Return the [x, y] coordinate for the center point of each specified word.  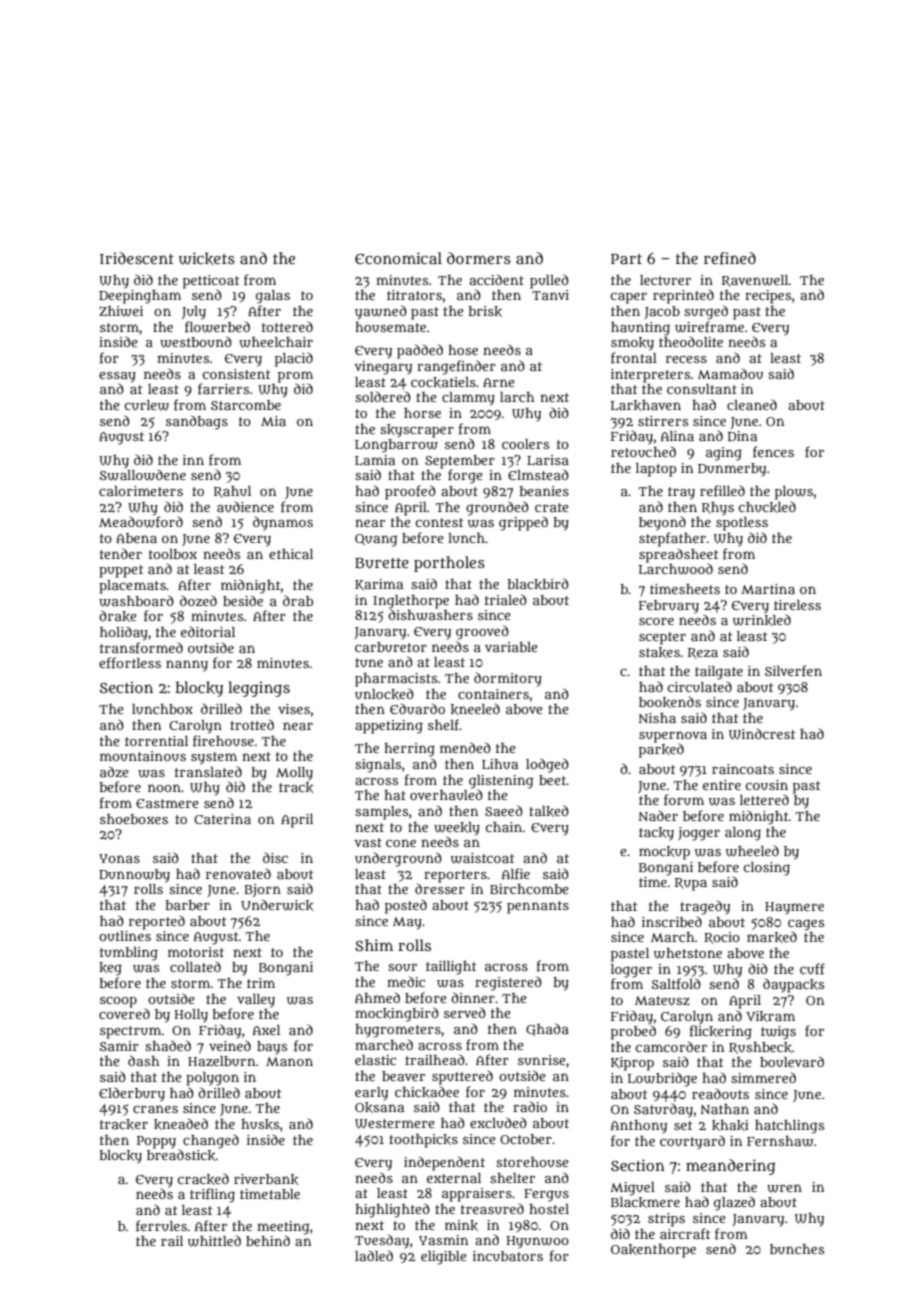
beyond [662, 523]
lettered [764, 799]
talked [549, 811]
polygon [212, 1079]
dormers [479, 258]
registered [508, 983]
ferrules [161, 1225]
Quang [376, 540]
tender [121, 553]
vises [294, 709]
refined [730, 258]
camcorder [671, 1046]
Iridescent [137, 258]
